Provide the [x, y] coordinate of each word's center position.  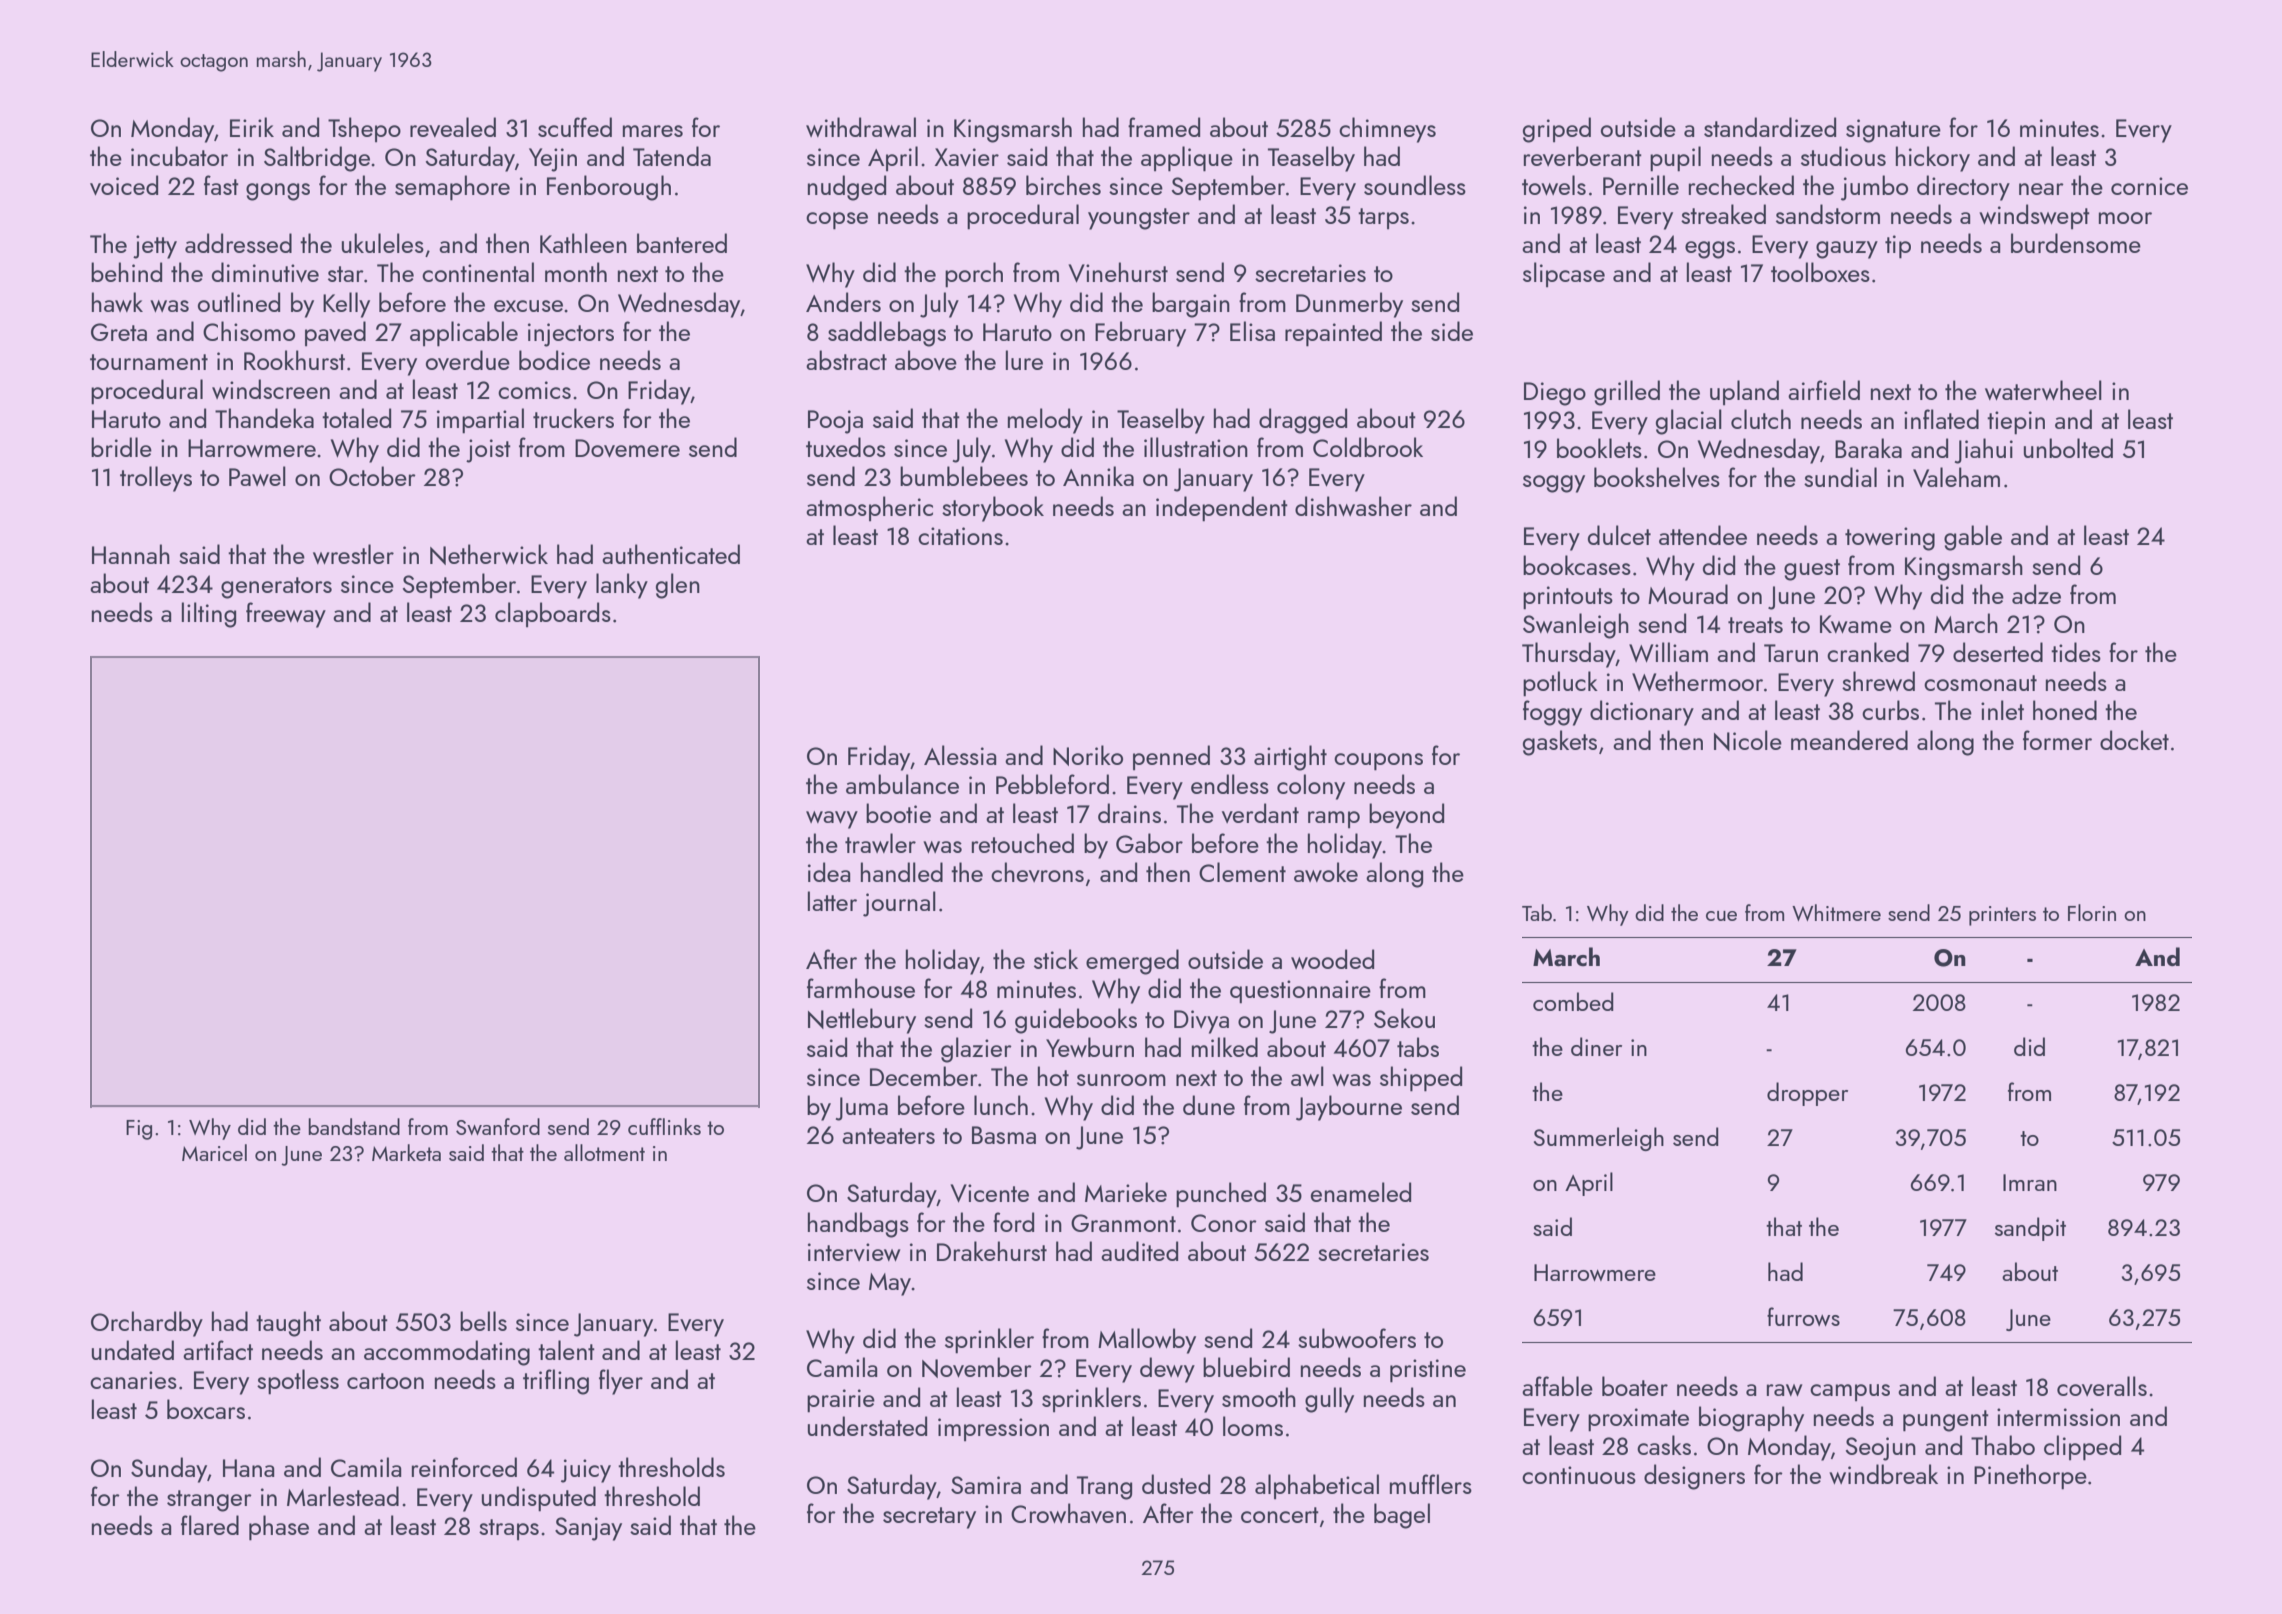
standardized [1770, 127]
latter [832, 901]
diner [1596, 1046]
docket [2134, 740]
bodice [554, 360]
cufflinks [664, 1126]
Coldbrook [1368, 447]
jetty [155, 247]
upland [1744, 392]
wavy [832, 820]
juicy [586, 1471]
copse [837, 221]
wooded [1332, 959]
